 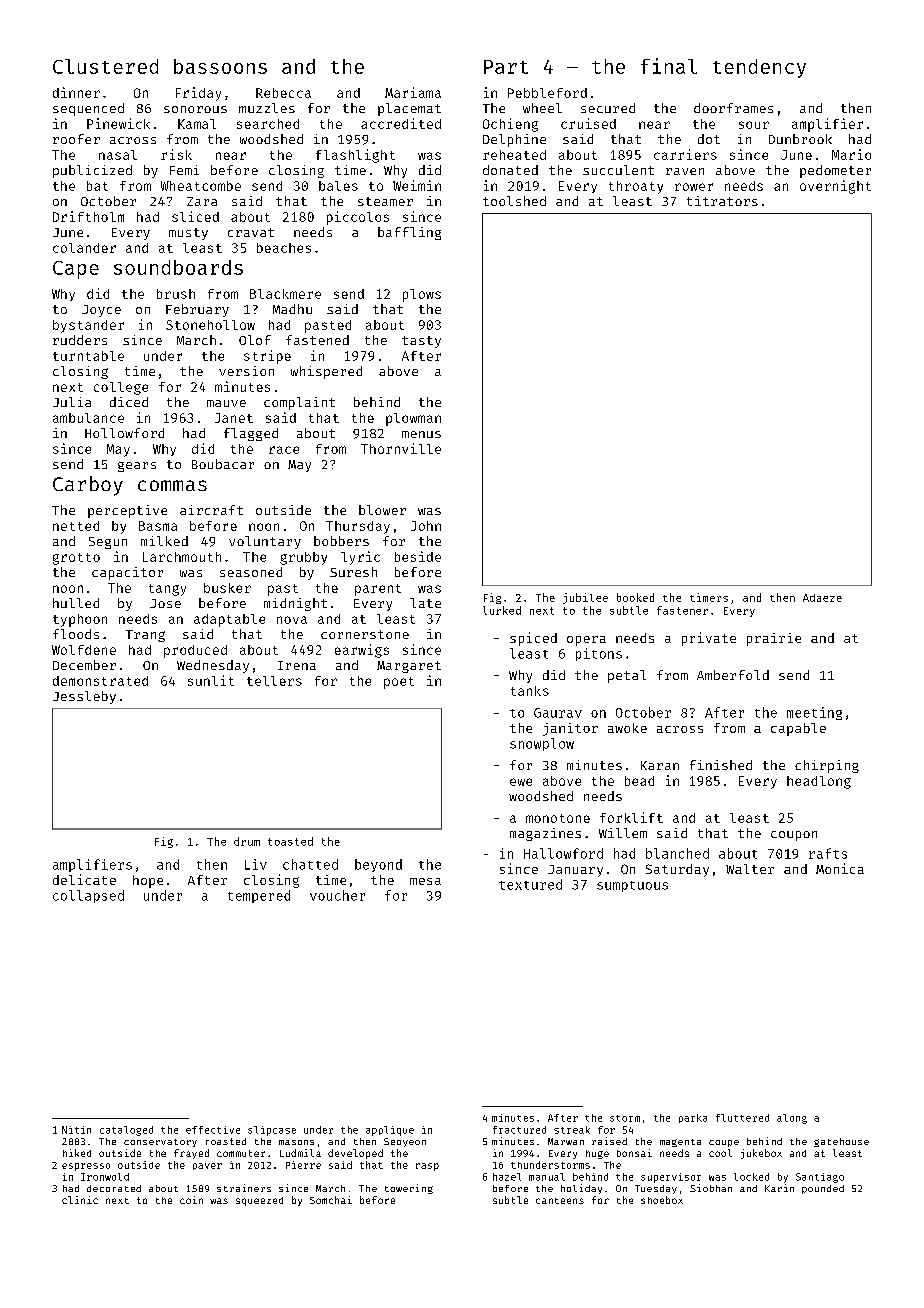 I want to click on hiked, so click(x=77, y=1153).
